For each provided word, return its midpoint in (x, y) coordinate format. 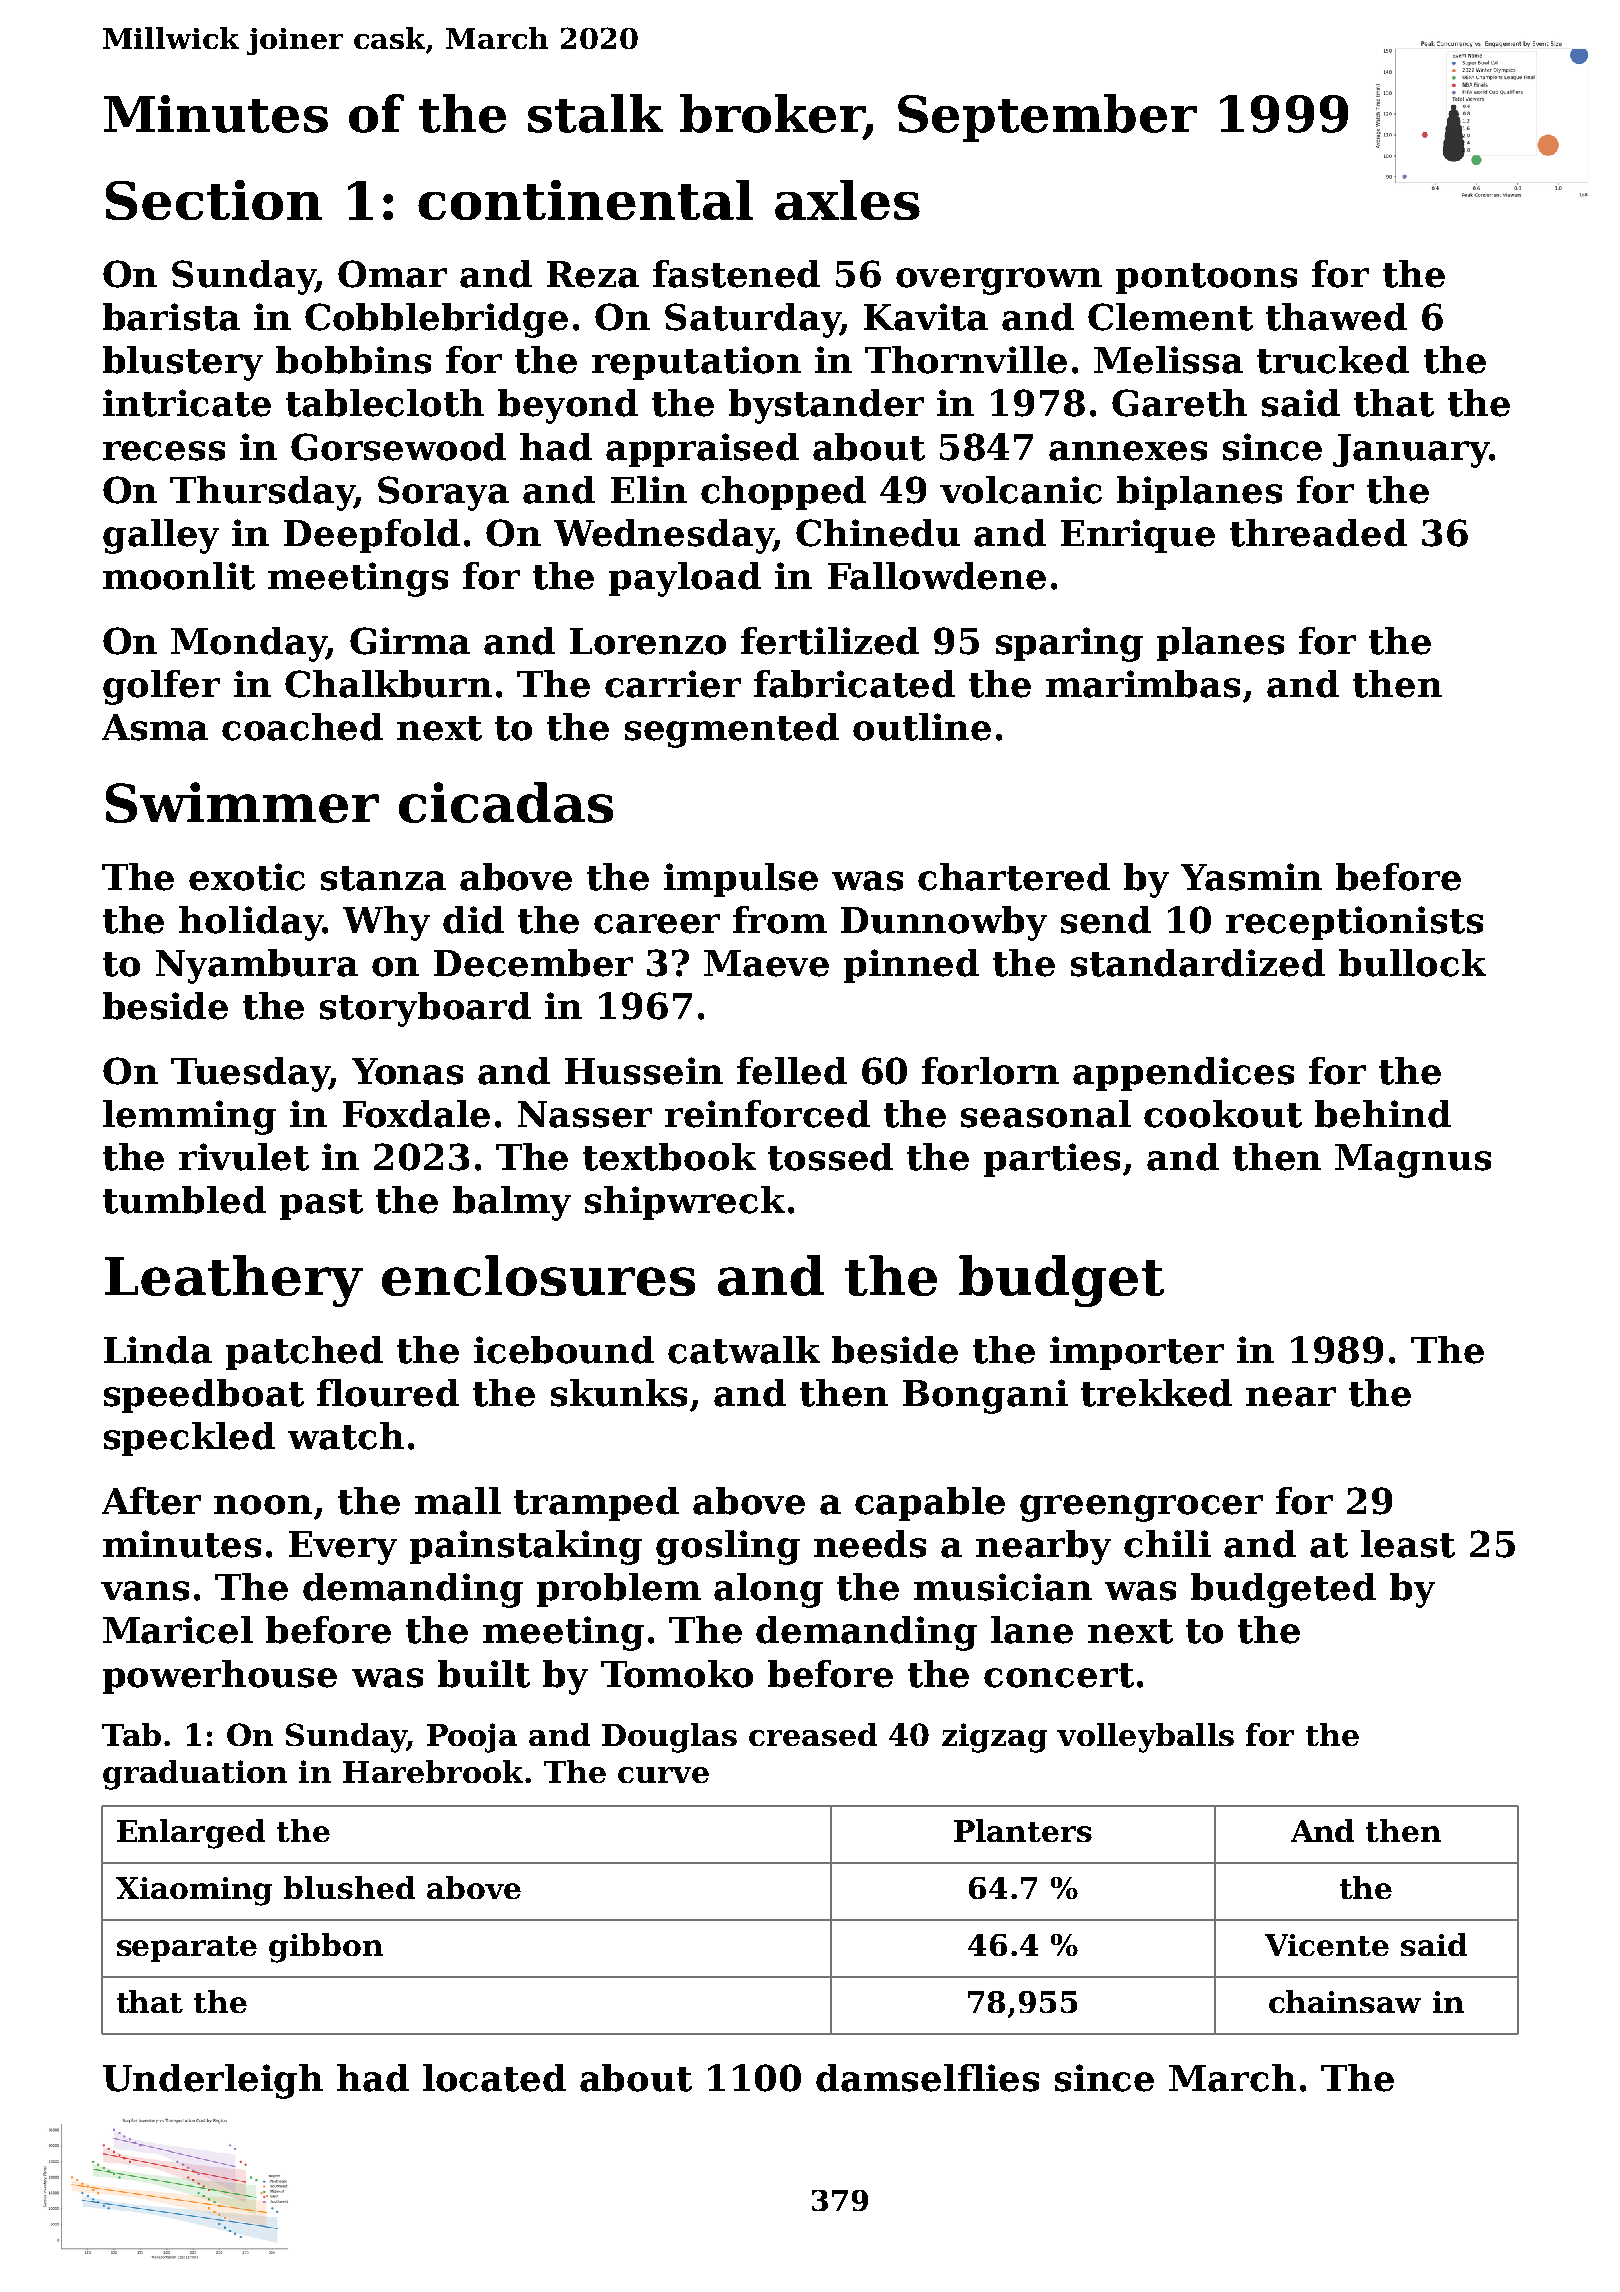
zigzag (994, 1738)
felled (792, 1071)
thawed (1336, 317)
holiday (251, 923)
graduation (195, 1775)
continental (585, 200)
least (1408, 1544)
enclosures (538, 1275)
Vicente (1327, 1945)
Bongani (985, 1396)
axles (847, 200)
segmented (732, 730)
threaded (1318, 533)
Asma (155, 727)
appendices (1183, 1074)
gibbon (326, 1948)
